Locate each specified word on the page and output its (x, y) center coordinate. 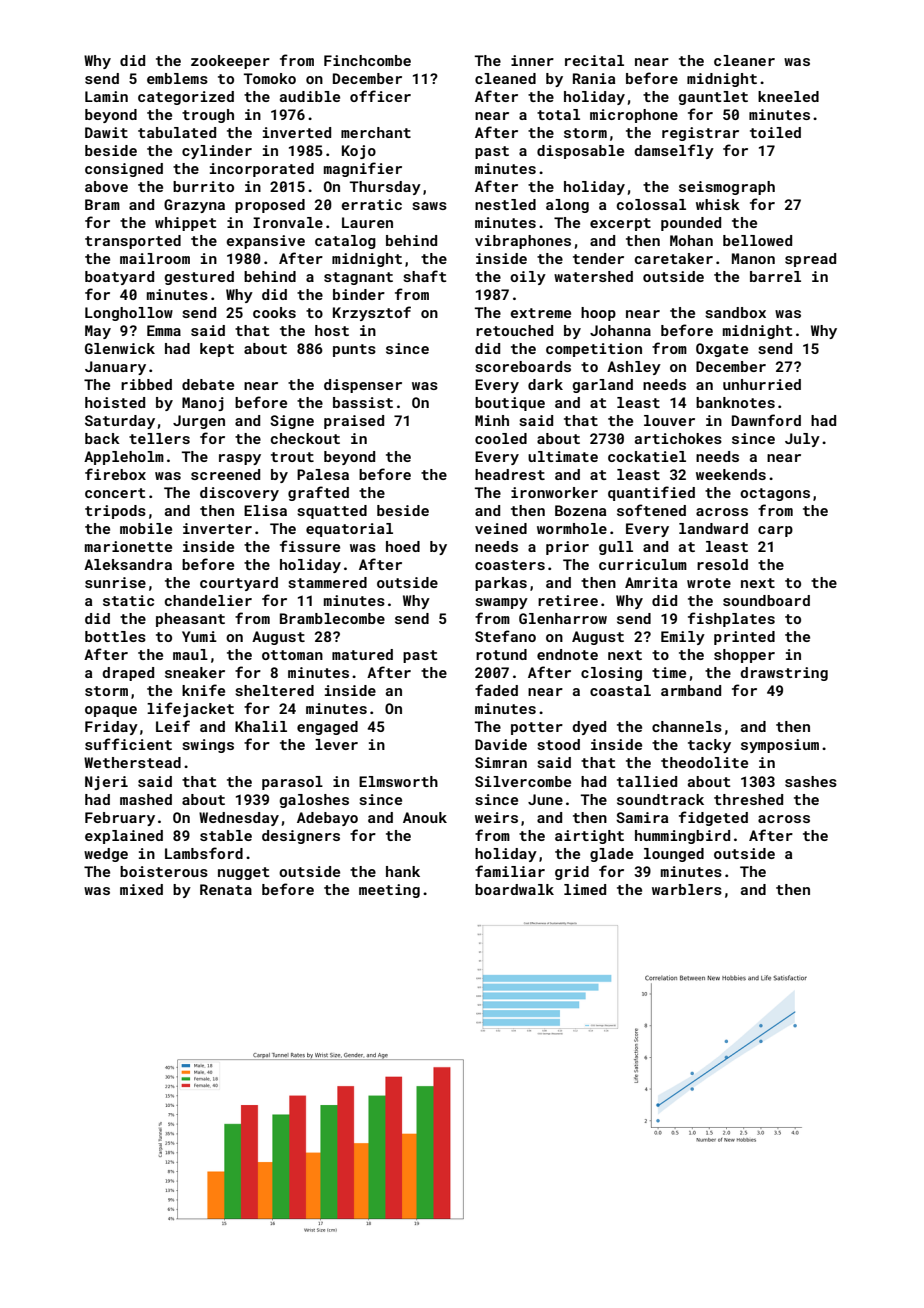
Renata (226, 889)
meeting (389, 891)
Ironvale (288, 222)
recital (594, 60)
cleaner (744, 60)
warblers (687, 889)
